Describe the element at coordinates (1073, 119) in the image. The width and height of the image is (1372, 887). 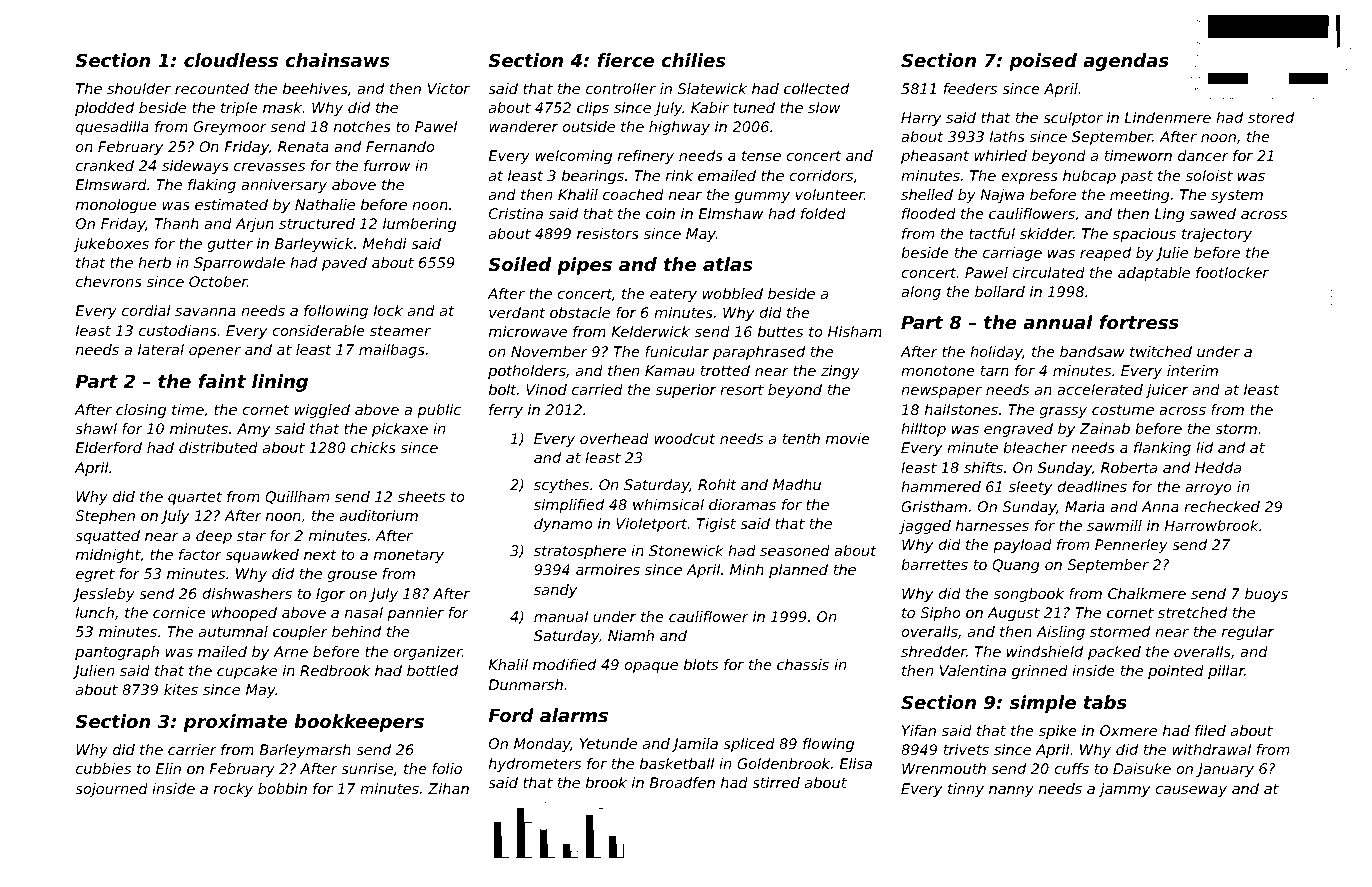
I see `sculptor` at that location.
